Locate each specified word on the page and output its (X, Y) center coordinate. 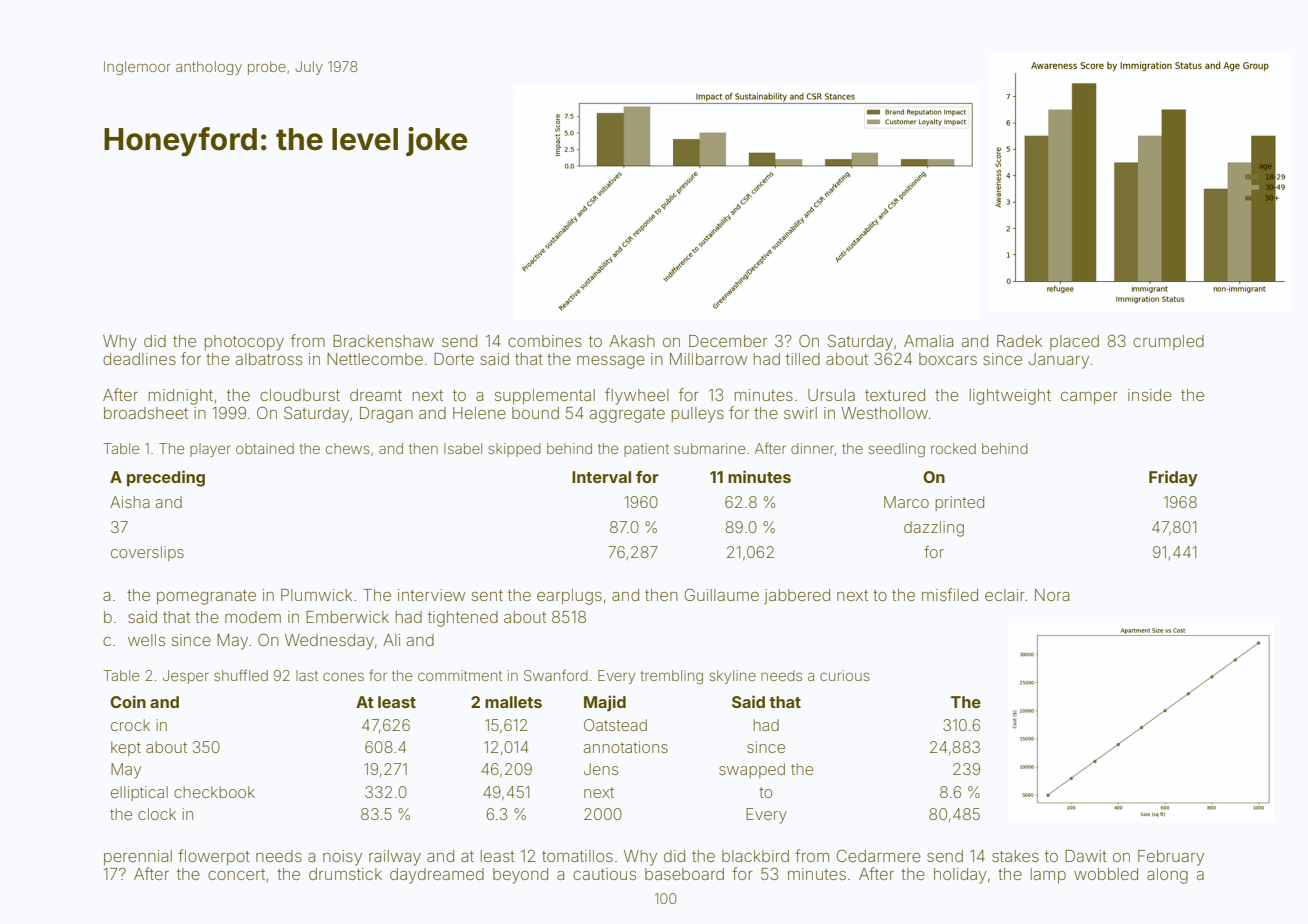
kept (126, 748)
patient (646, 450)
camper (1089, 398)
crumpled (1168, 342)
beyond (520, 876)
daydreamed (437, 876)
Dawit (1086, 856)
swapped (752, 770)
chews (348, 448)
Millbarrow (708, 359)
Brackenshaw (383, 341)
